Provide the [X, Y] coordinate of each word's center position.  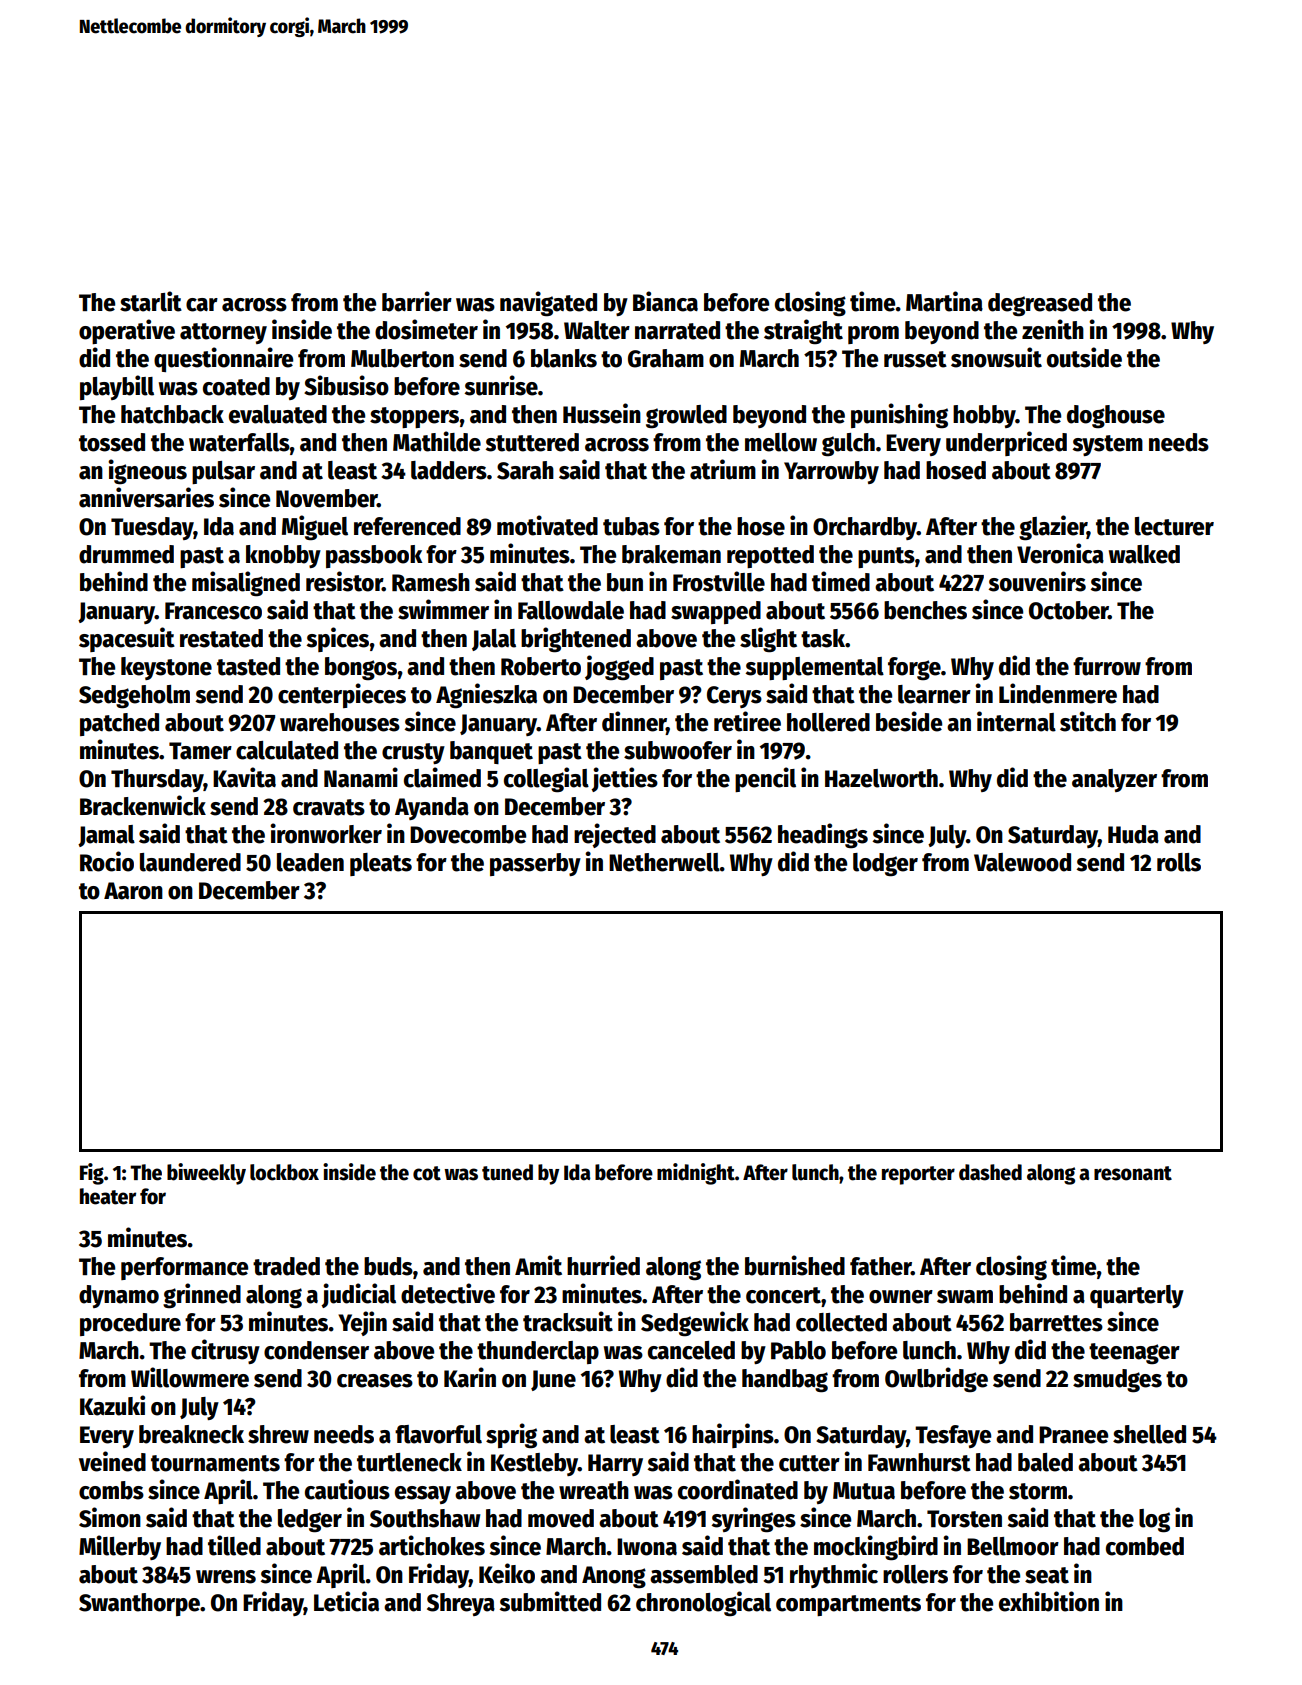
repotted [770, 556]
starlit [151, 301]
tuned [507, 1172]
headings [823, 836]
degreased [1040, 305]
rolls [1179, 862]
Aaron [133, 891]
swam [965, 1297]
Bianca [665, 301]
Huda [1133, 834]
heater [108, 1196]
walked [1144, 554]
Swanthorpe [139, 1604]
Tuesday [152, 528]
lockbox [284, 1172]
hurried [603, 1265]
